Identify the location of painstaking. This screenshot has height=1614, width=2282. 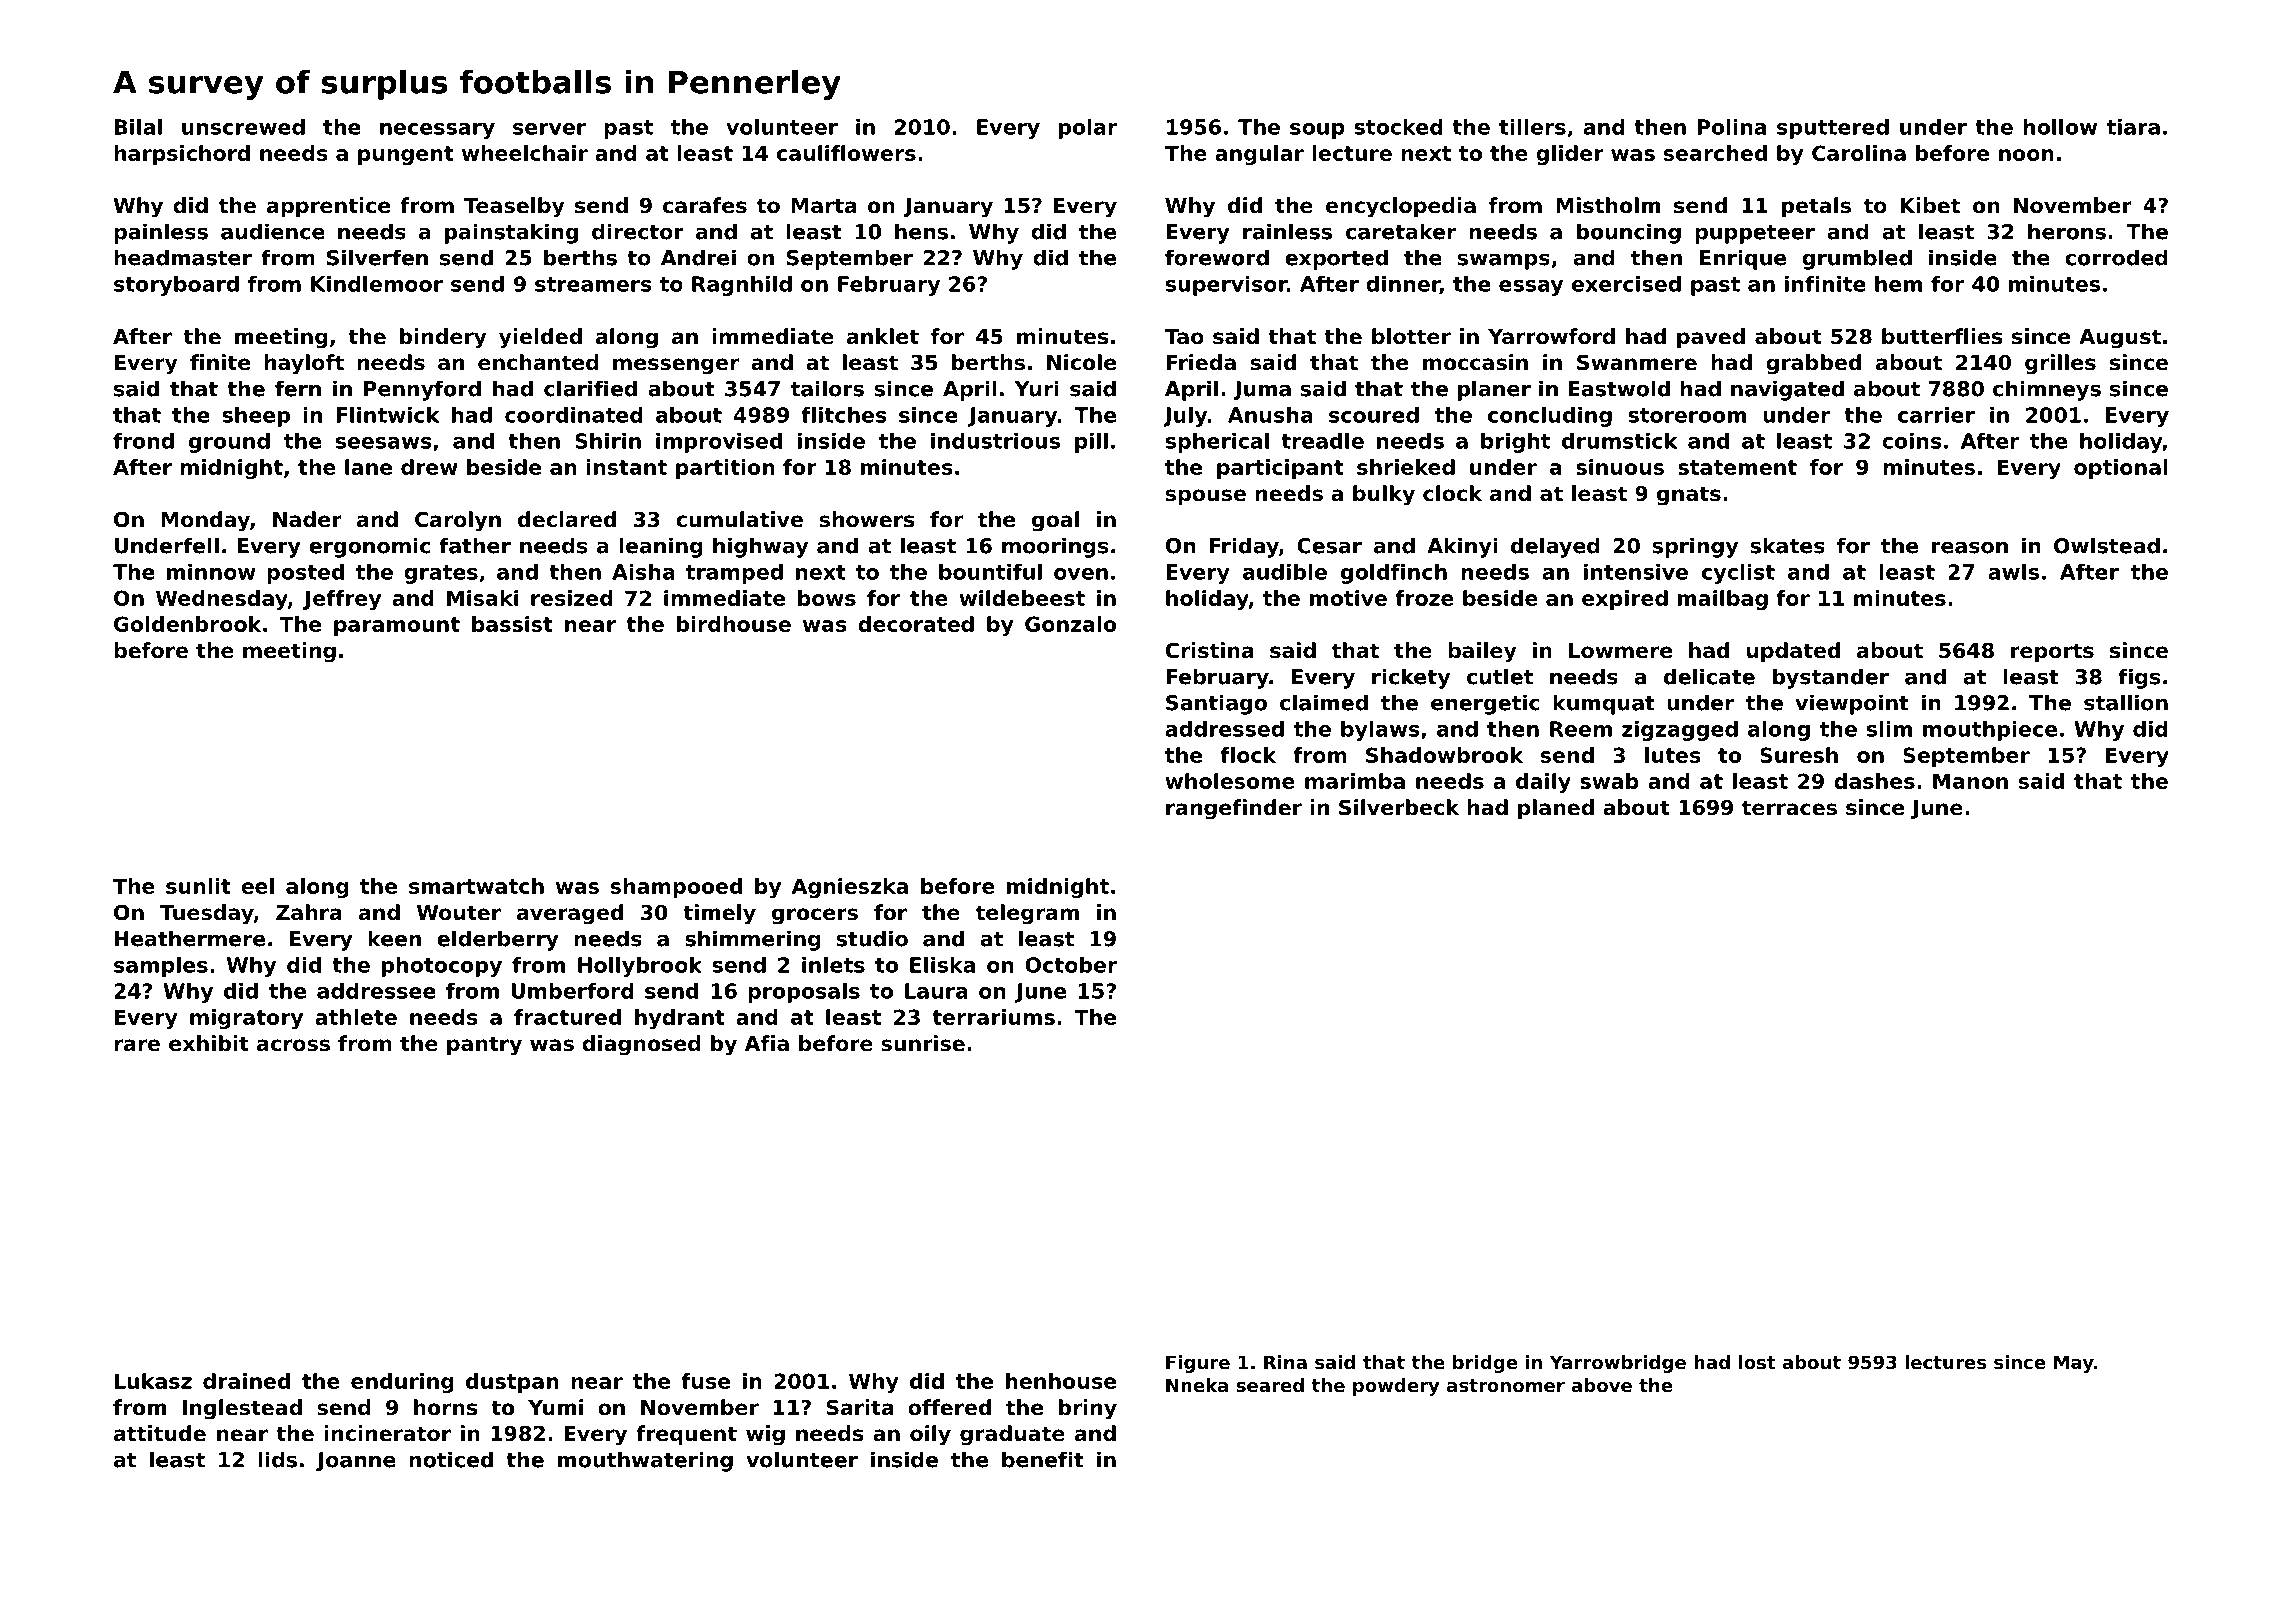
(511, 233).
